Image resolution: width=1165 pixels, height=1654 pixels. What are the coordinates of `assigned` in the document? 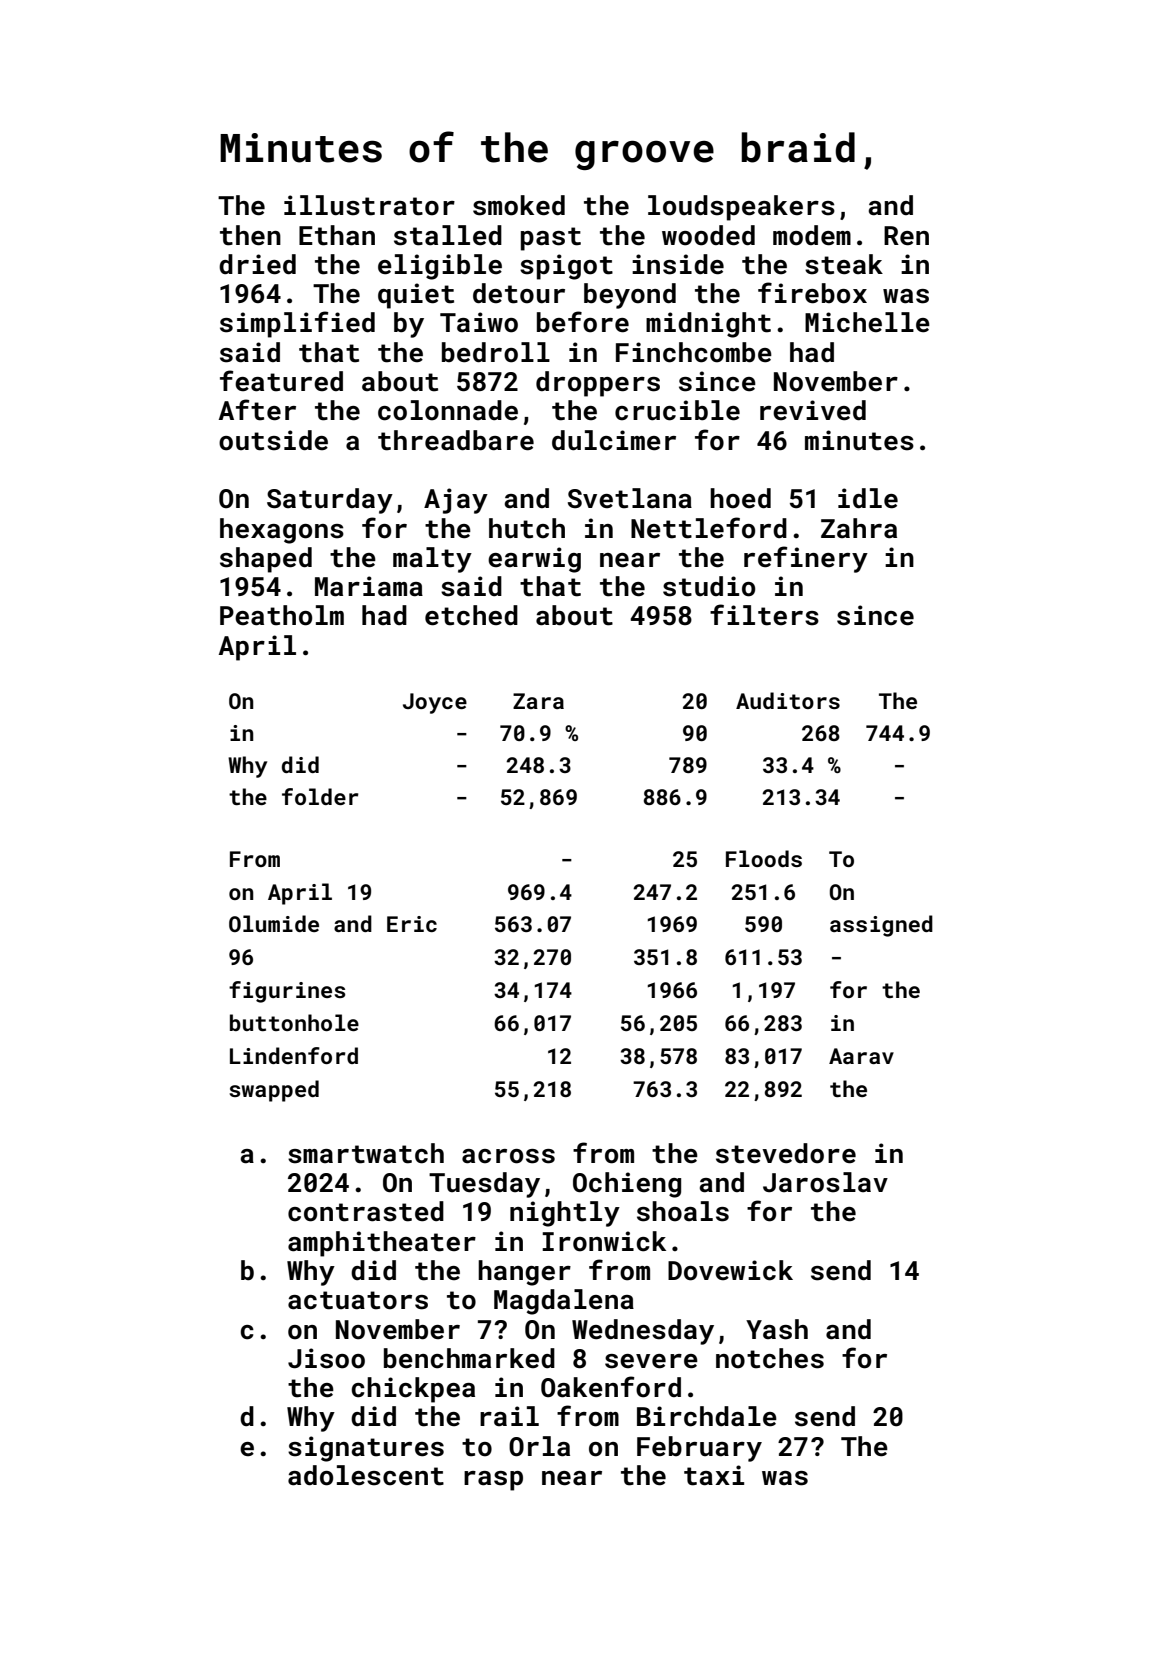 It's located at (881, 926).
